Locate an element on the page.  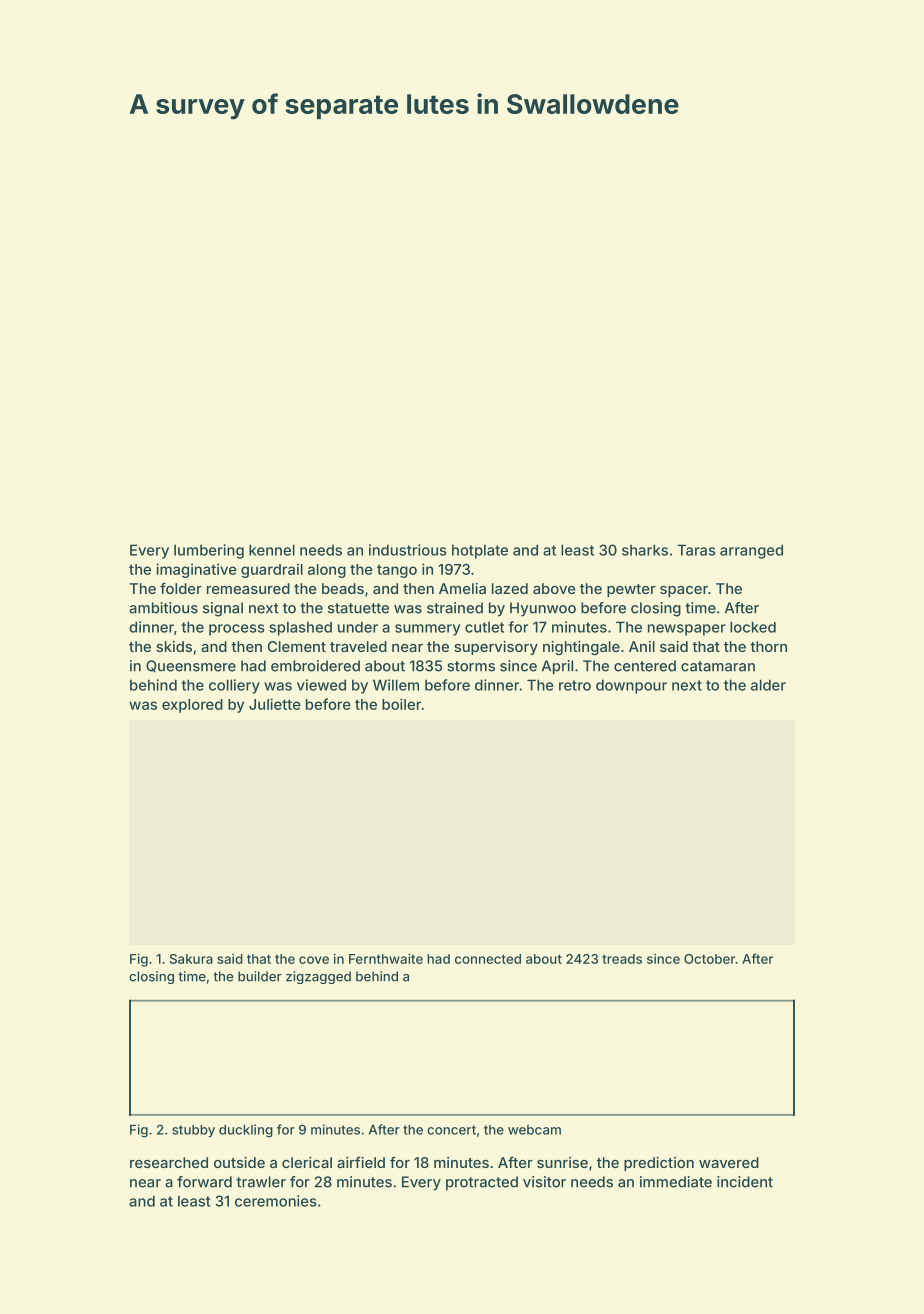
downpour is located at coordinates (631, 686).
